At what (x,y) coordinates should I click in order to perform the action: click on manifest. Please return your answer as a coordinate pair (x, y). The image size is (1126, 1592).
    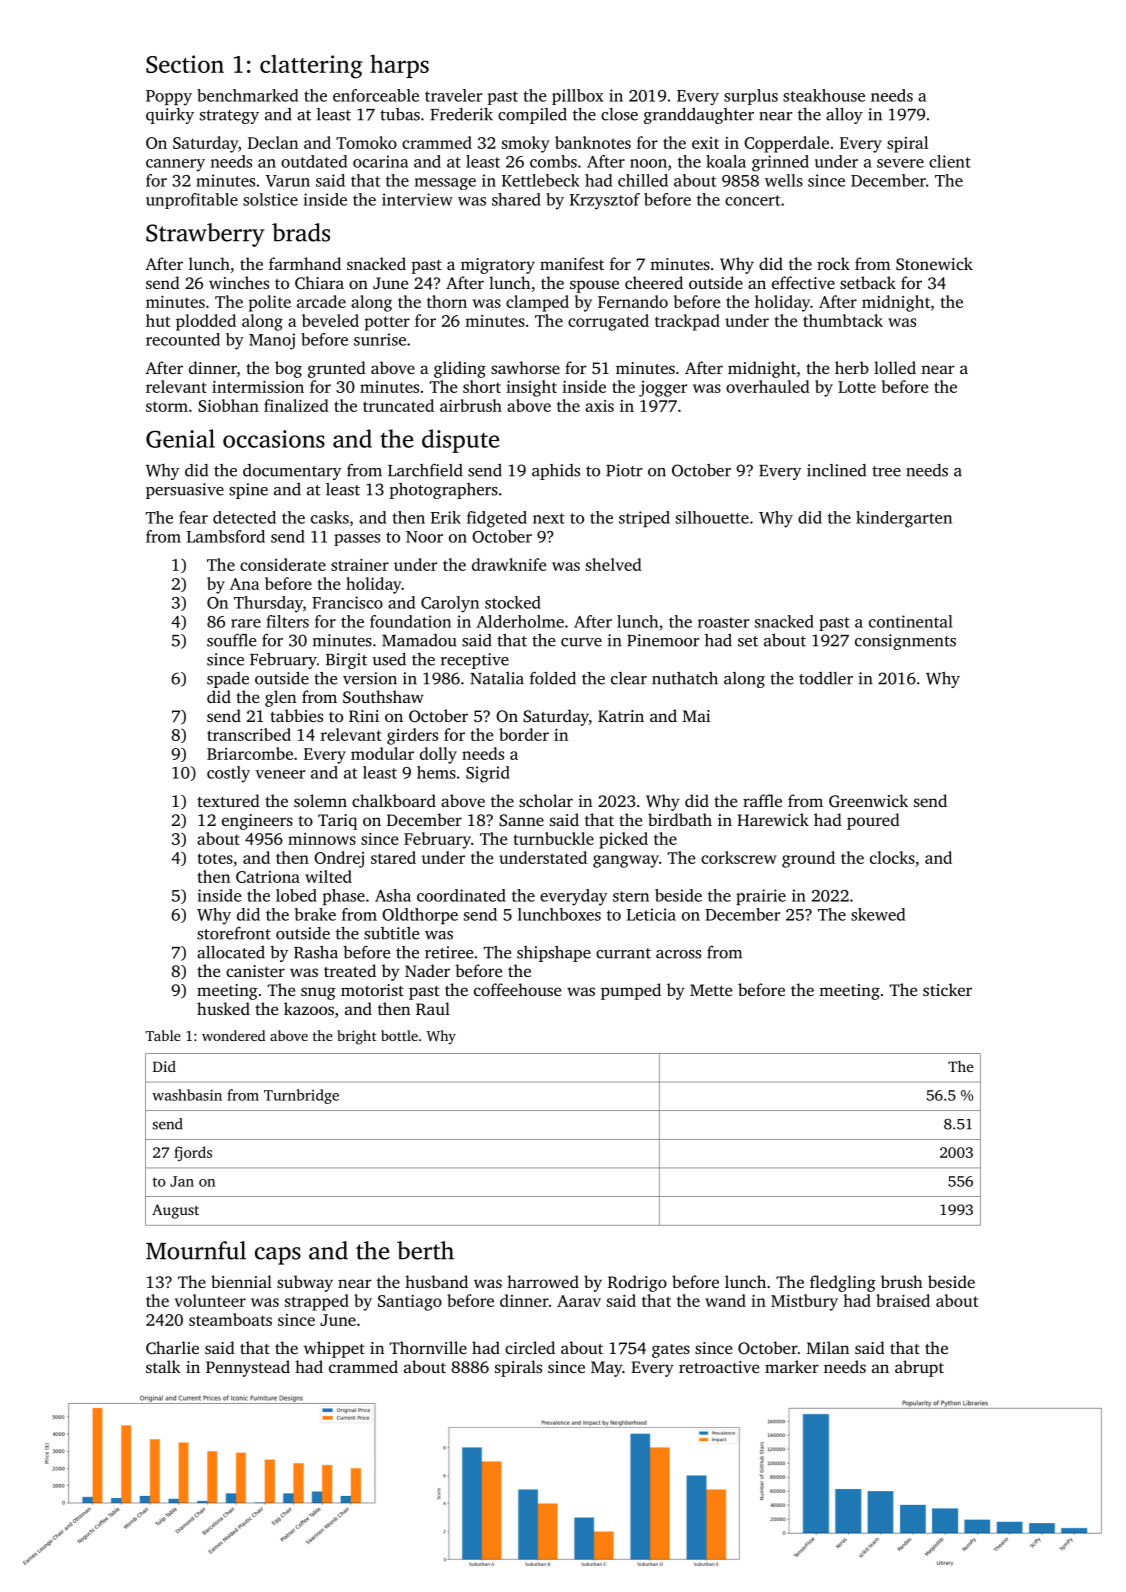
    Looking at the image, I should click on (572, 263).
